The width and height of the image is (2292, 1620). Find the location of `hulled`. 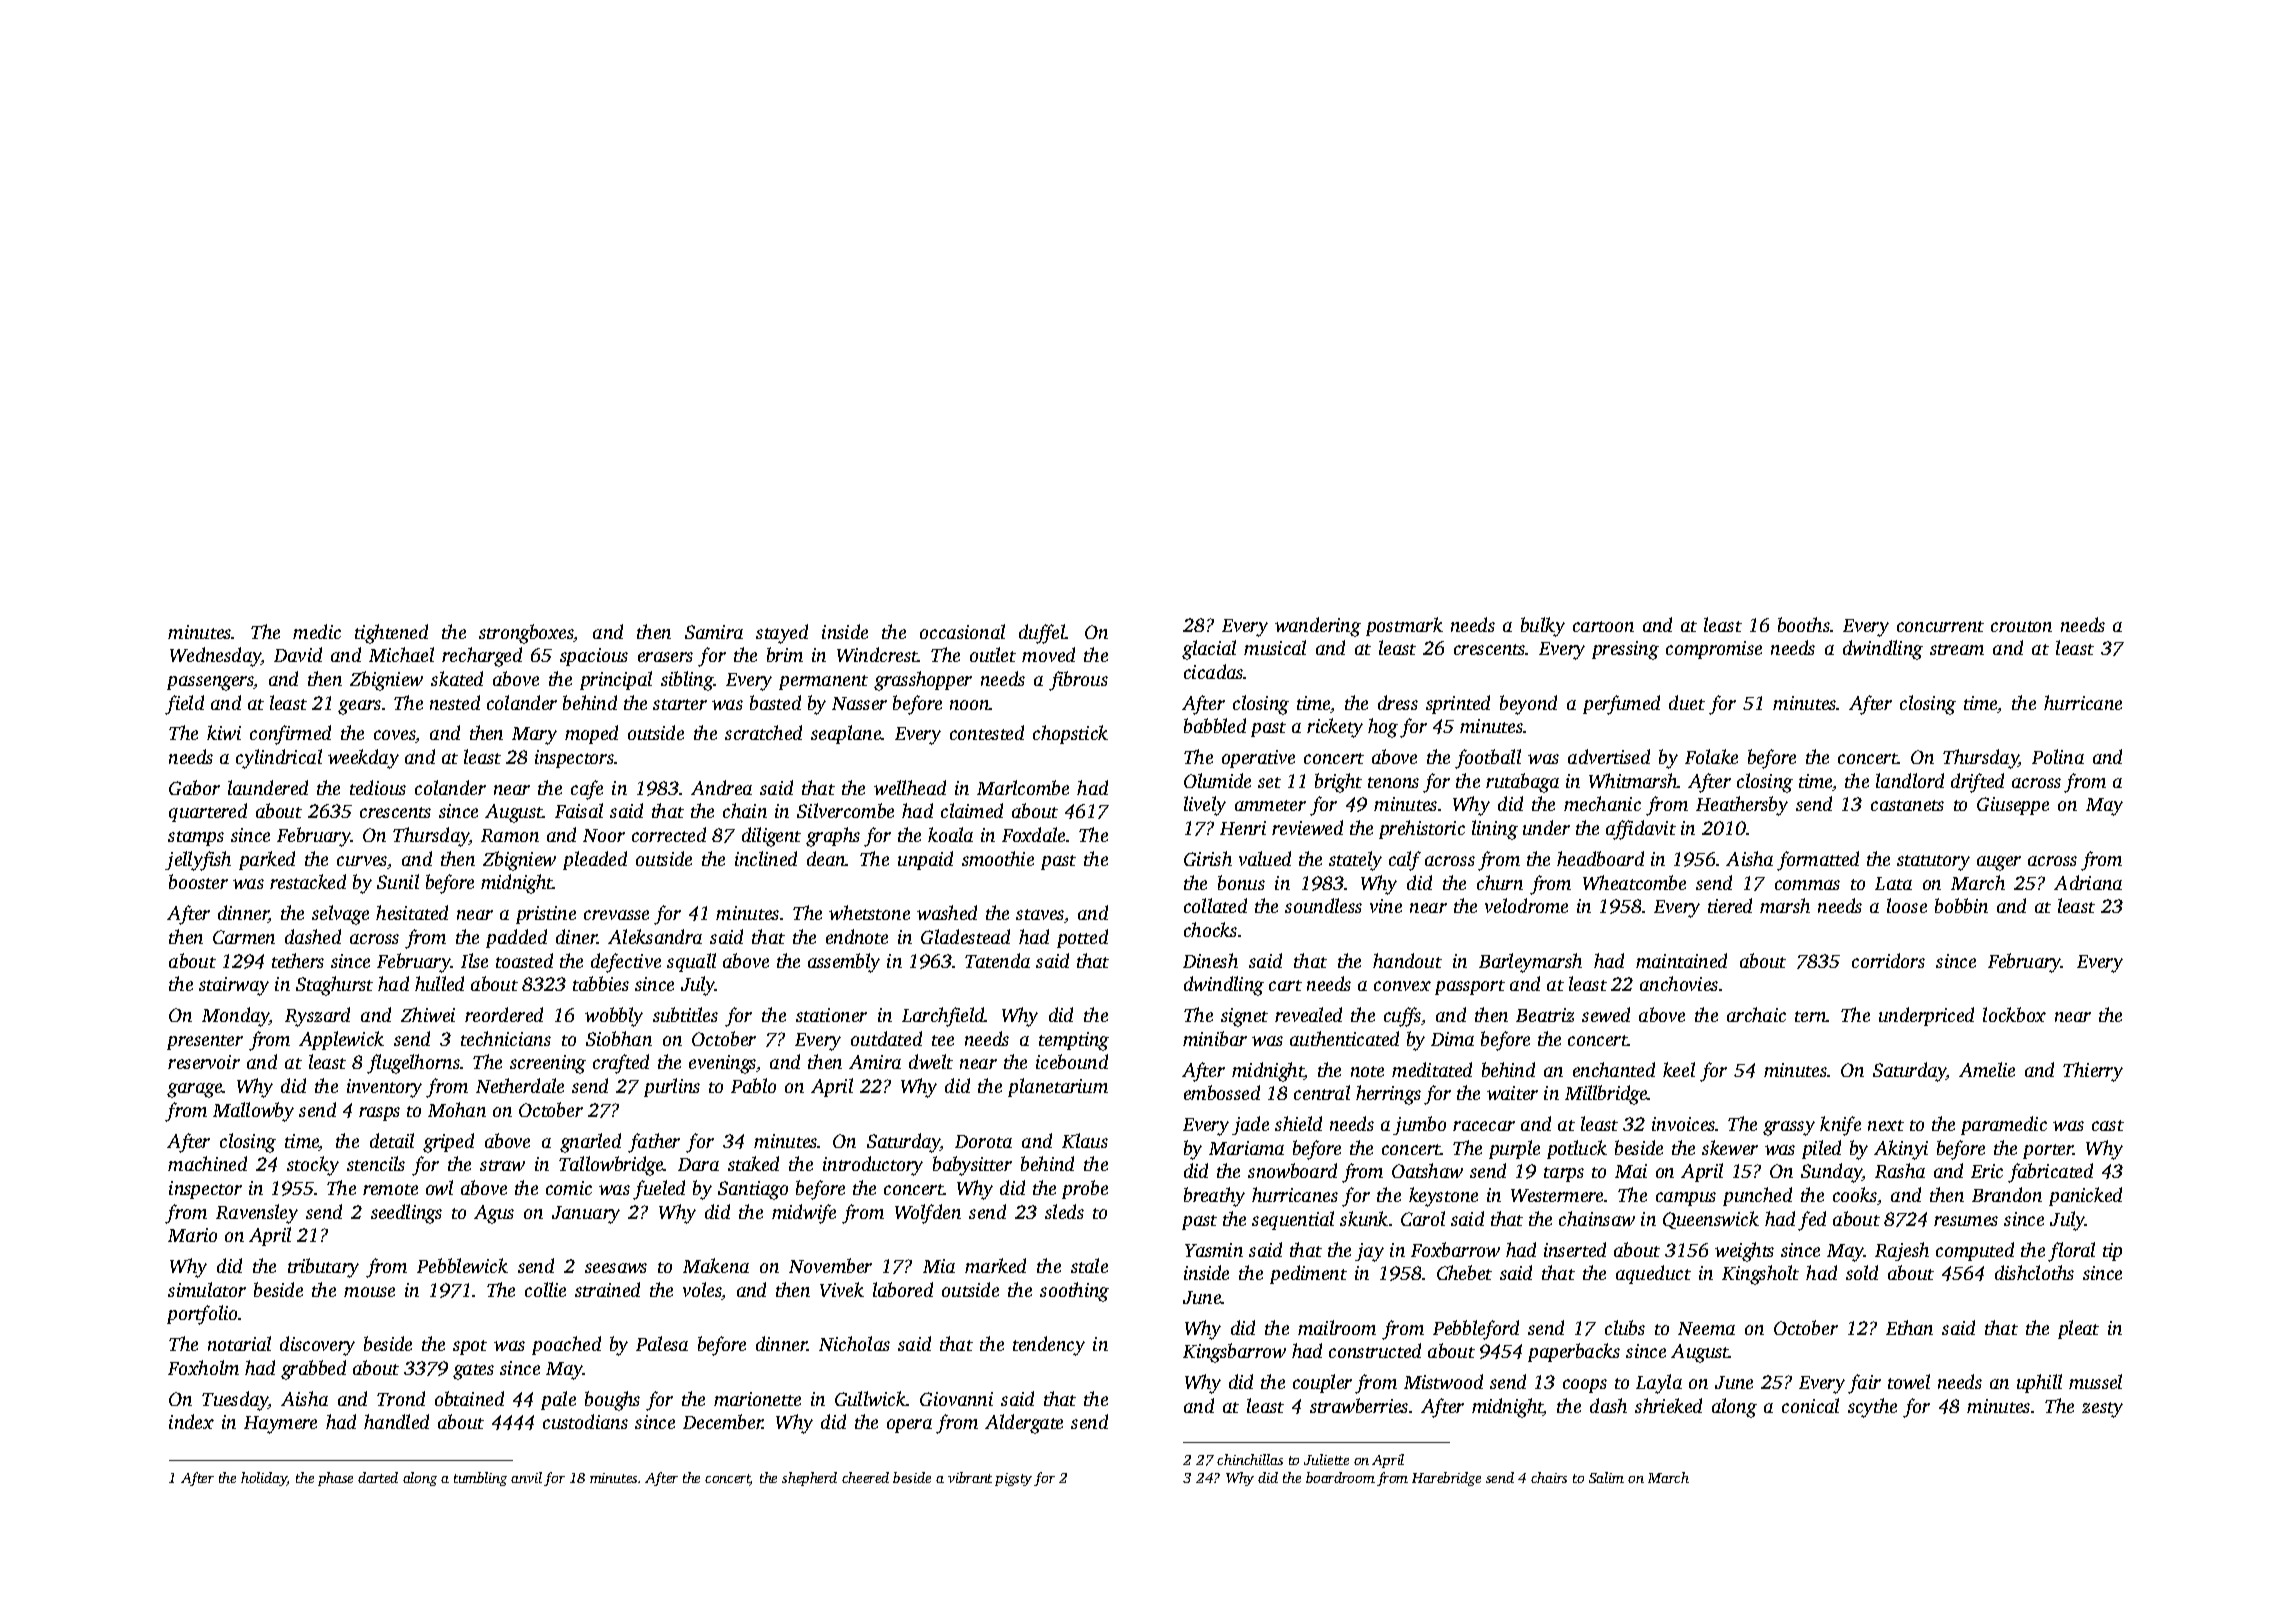

hulled is located at coordinates (439, 983).
